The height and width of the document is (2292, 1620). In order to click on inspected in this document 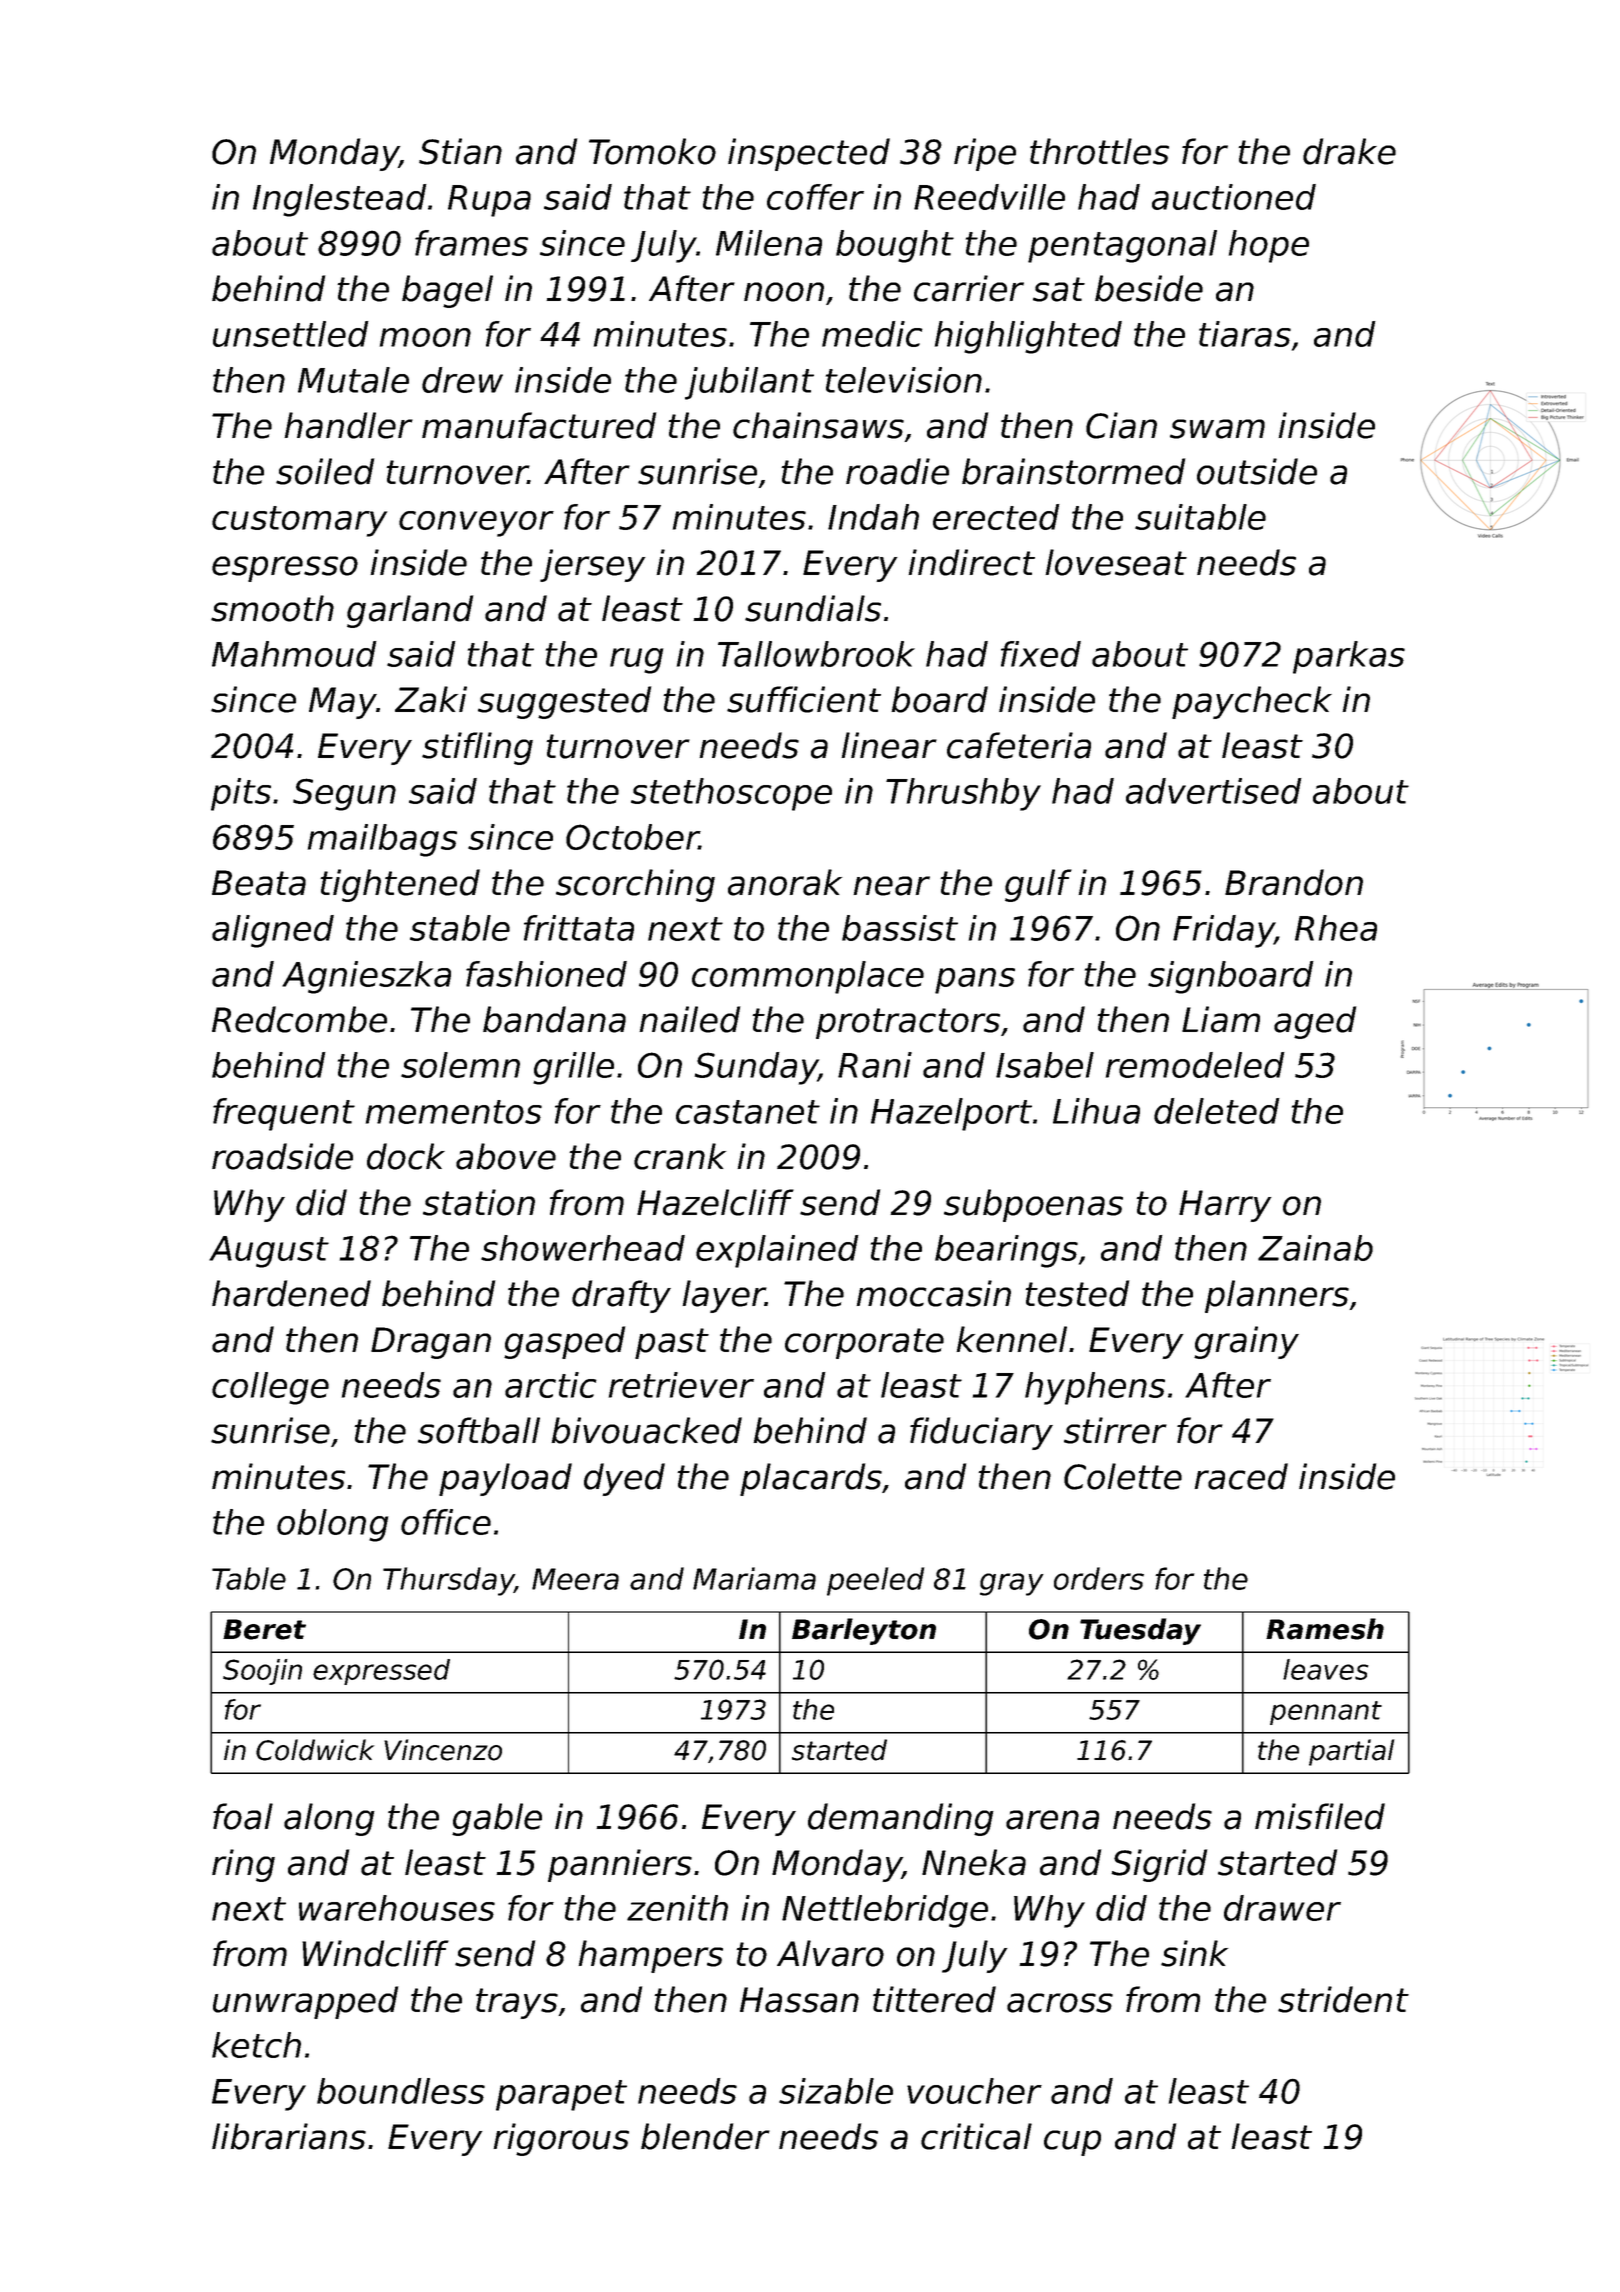, I will do `click(809, 154)`.
